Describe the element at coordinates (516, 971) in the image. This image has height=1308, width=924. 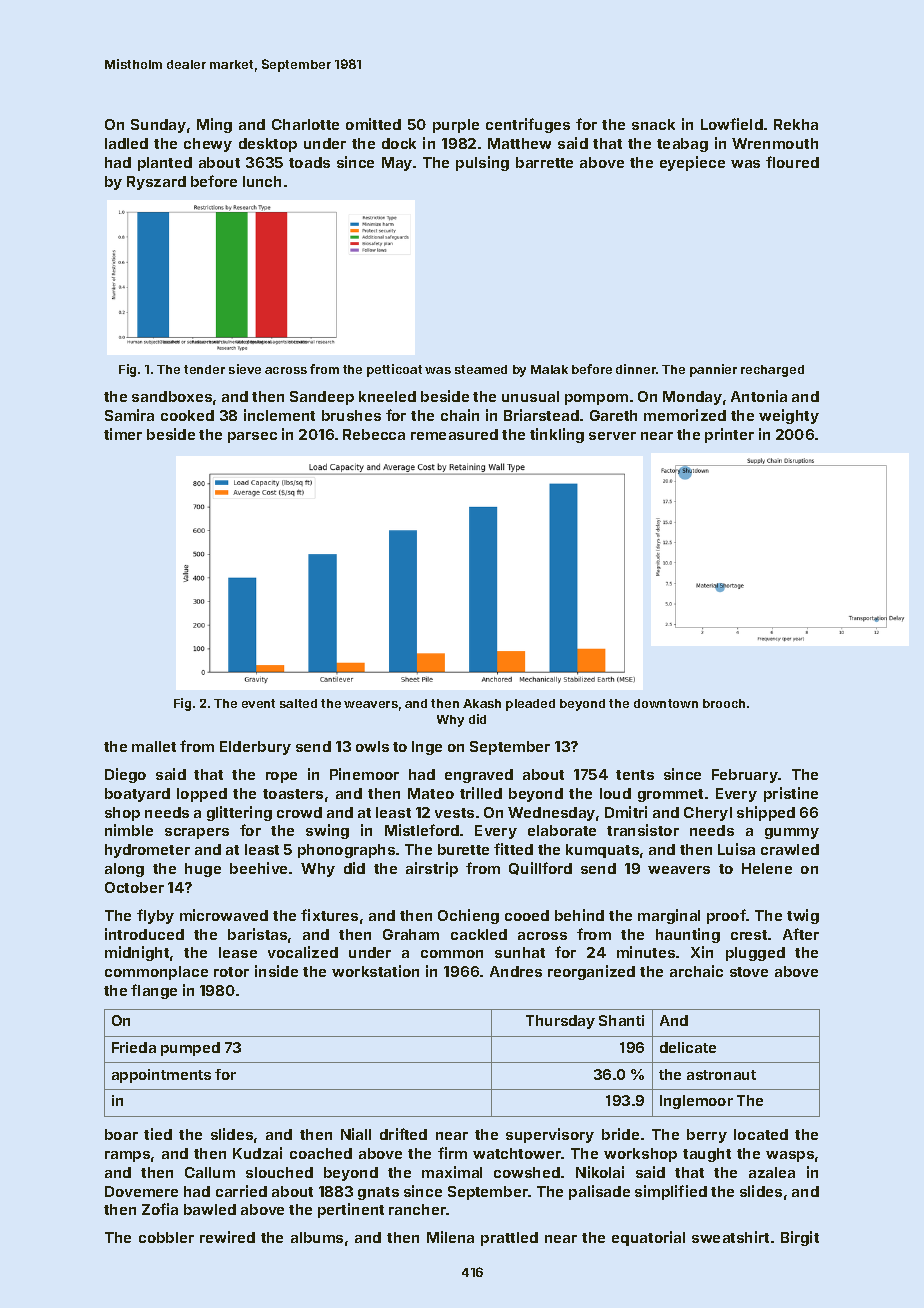
I see `Andres` at that location.
